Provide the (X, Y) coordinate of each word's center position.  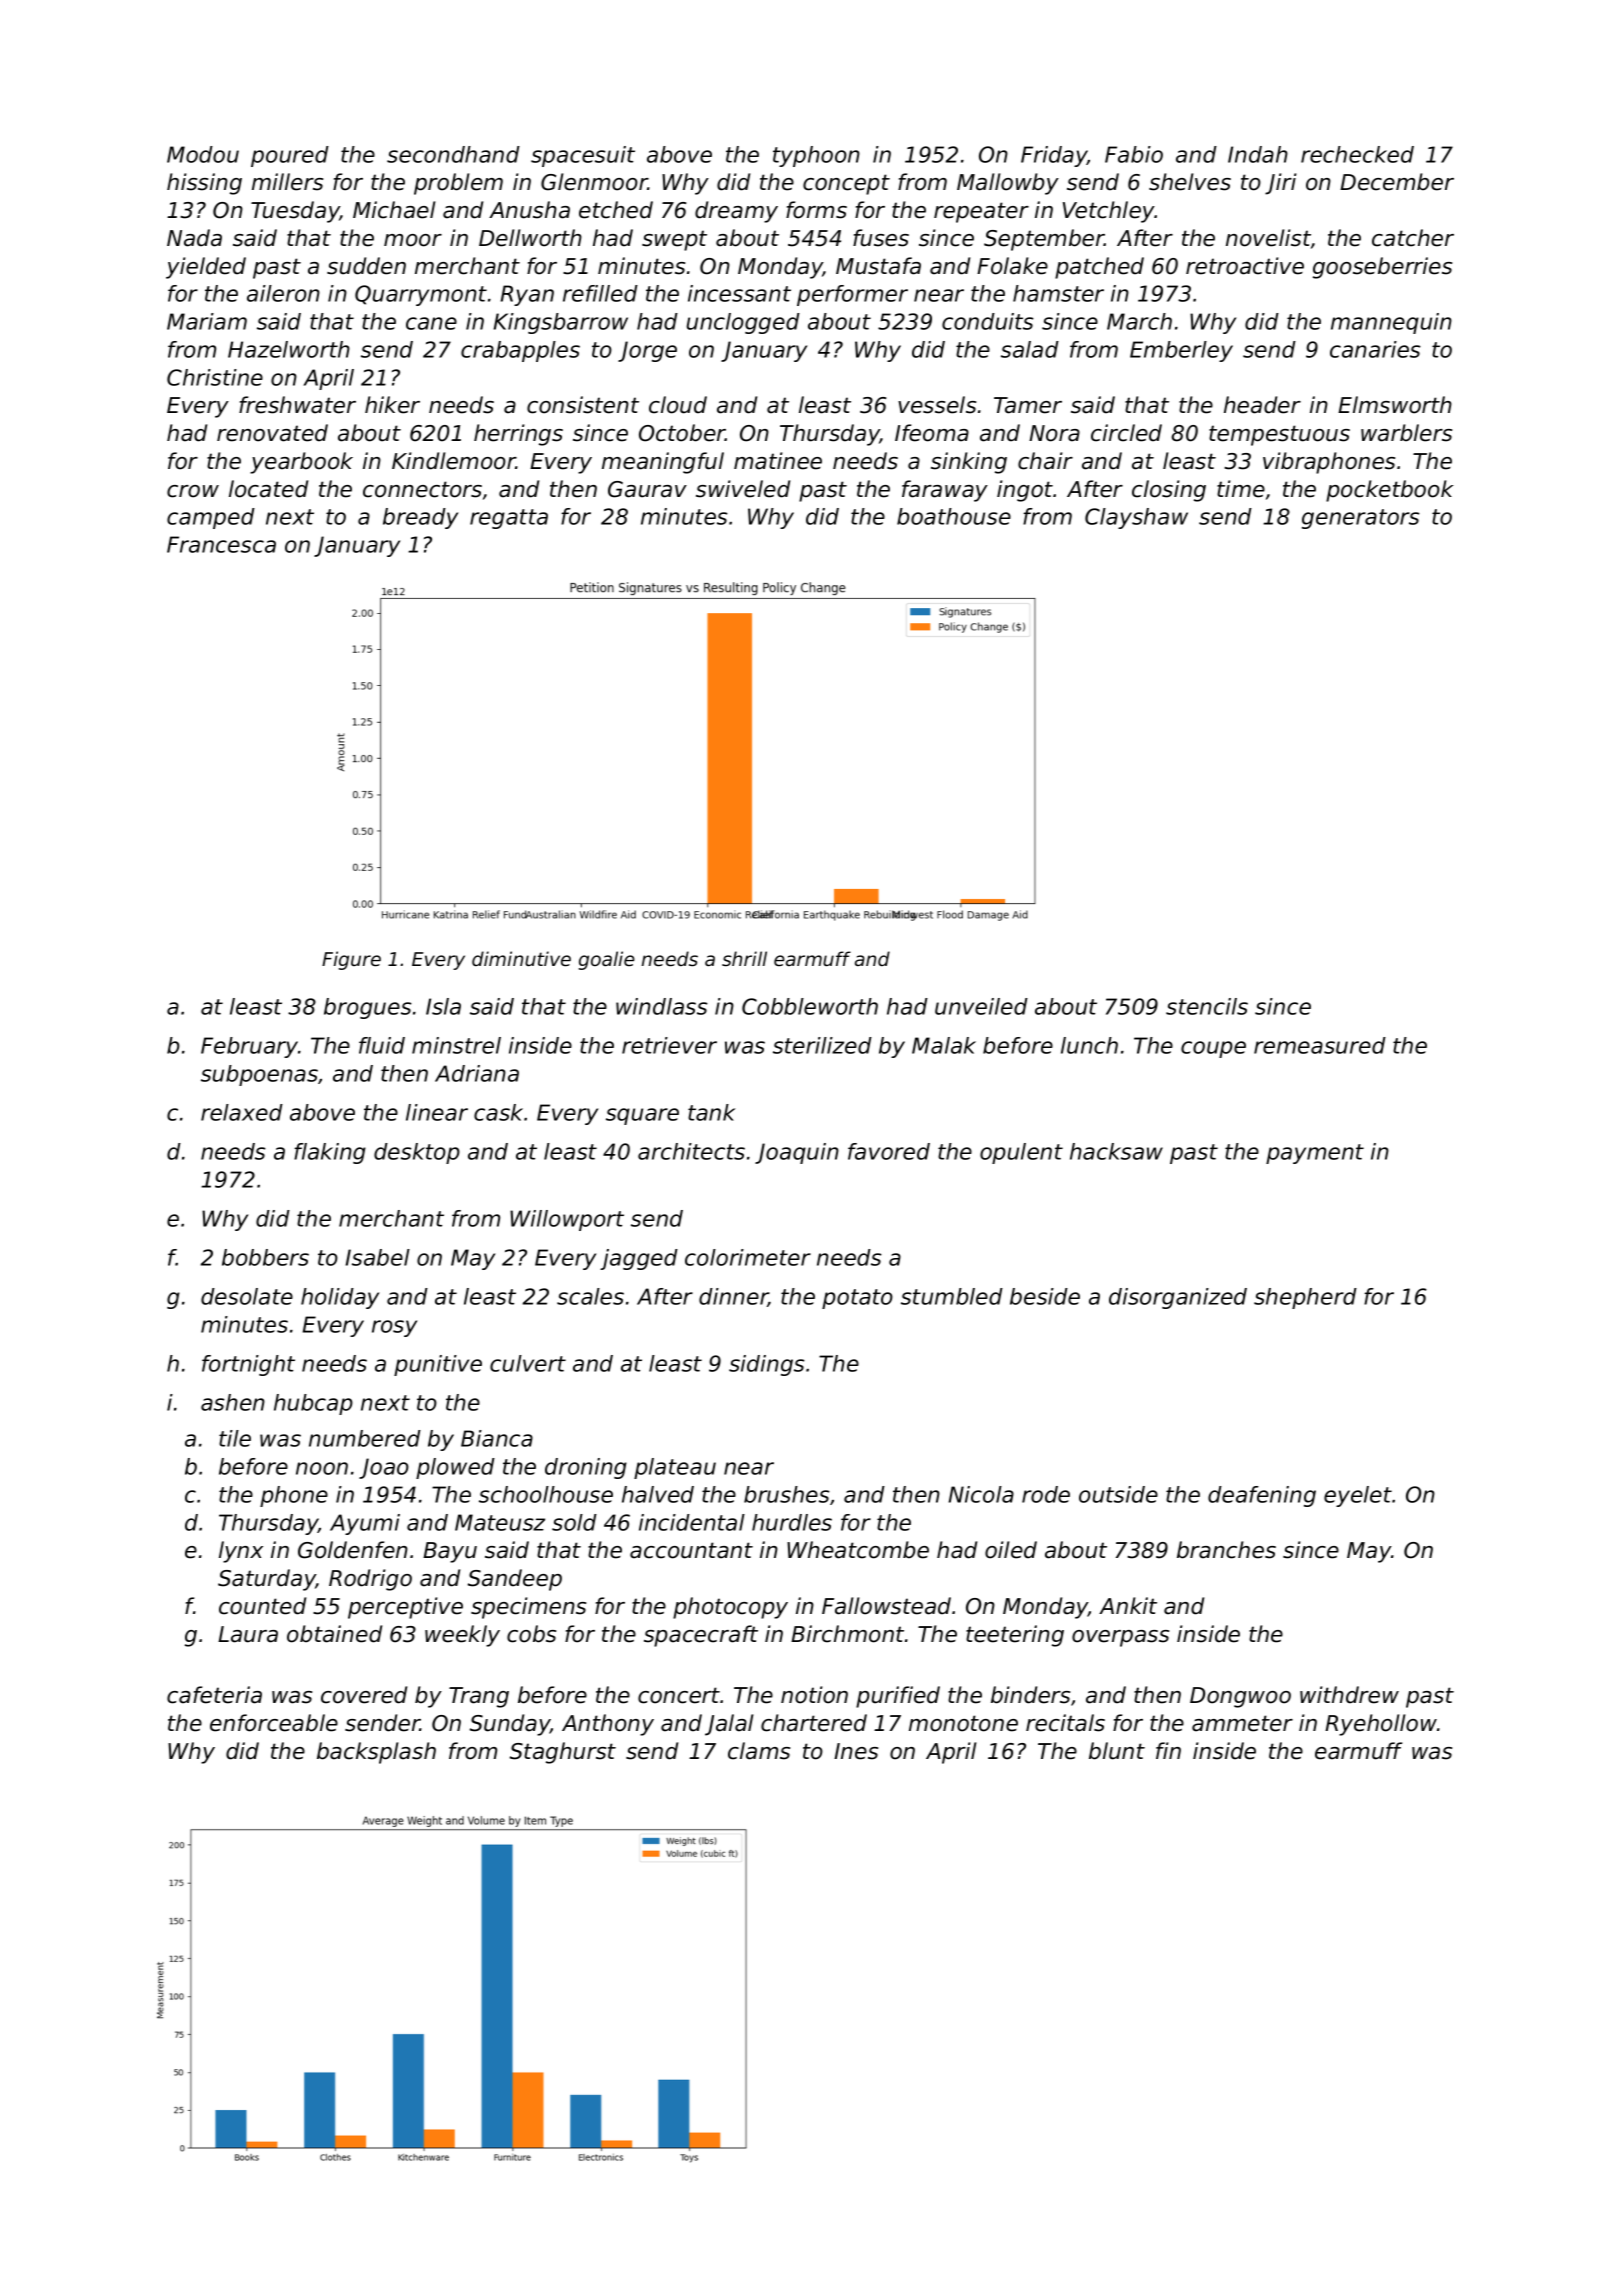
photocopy (730, 1608)
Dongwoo (1240, 1697)
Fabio (1134, 154)
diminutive (521, 959)
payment (1315, 1154)
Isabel (378, 1257)
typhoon (816, 156)
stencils (1207, 1006)
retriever (669, 1045)
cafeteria (214, 1695)
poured (290, 156)
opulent (1021, 1153)
